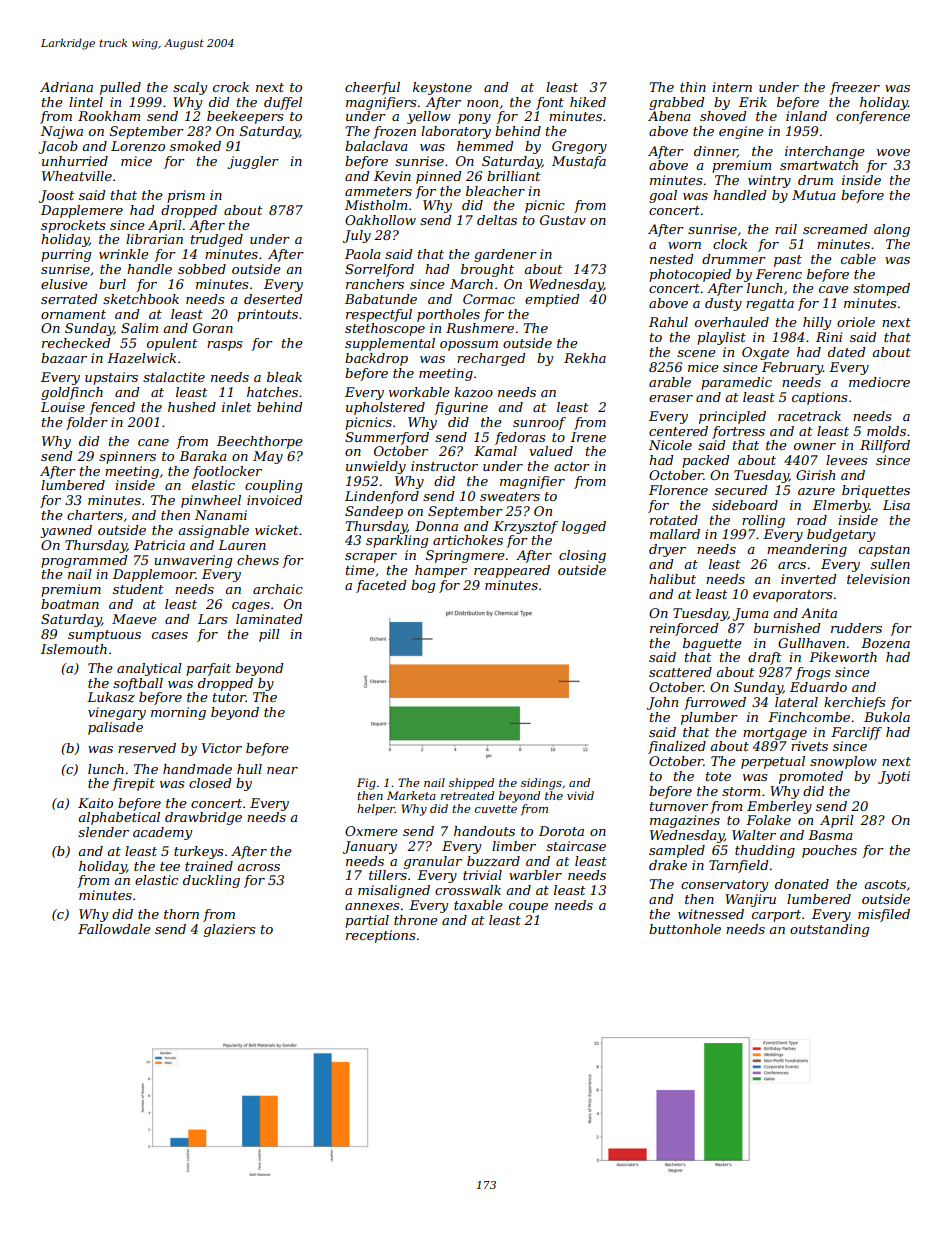 This screenshot has width=952, height=1233. Describe the element at coordinates (95, 803) in the screenshot. I see `Kaito` at that location.
